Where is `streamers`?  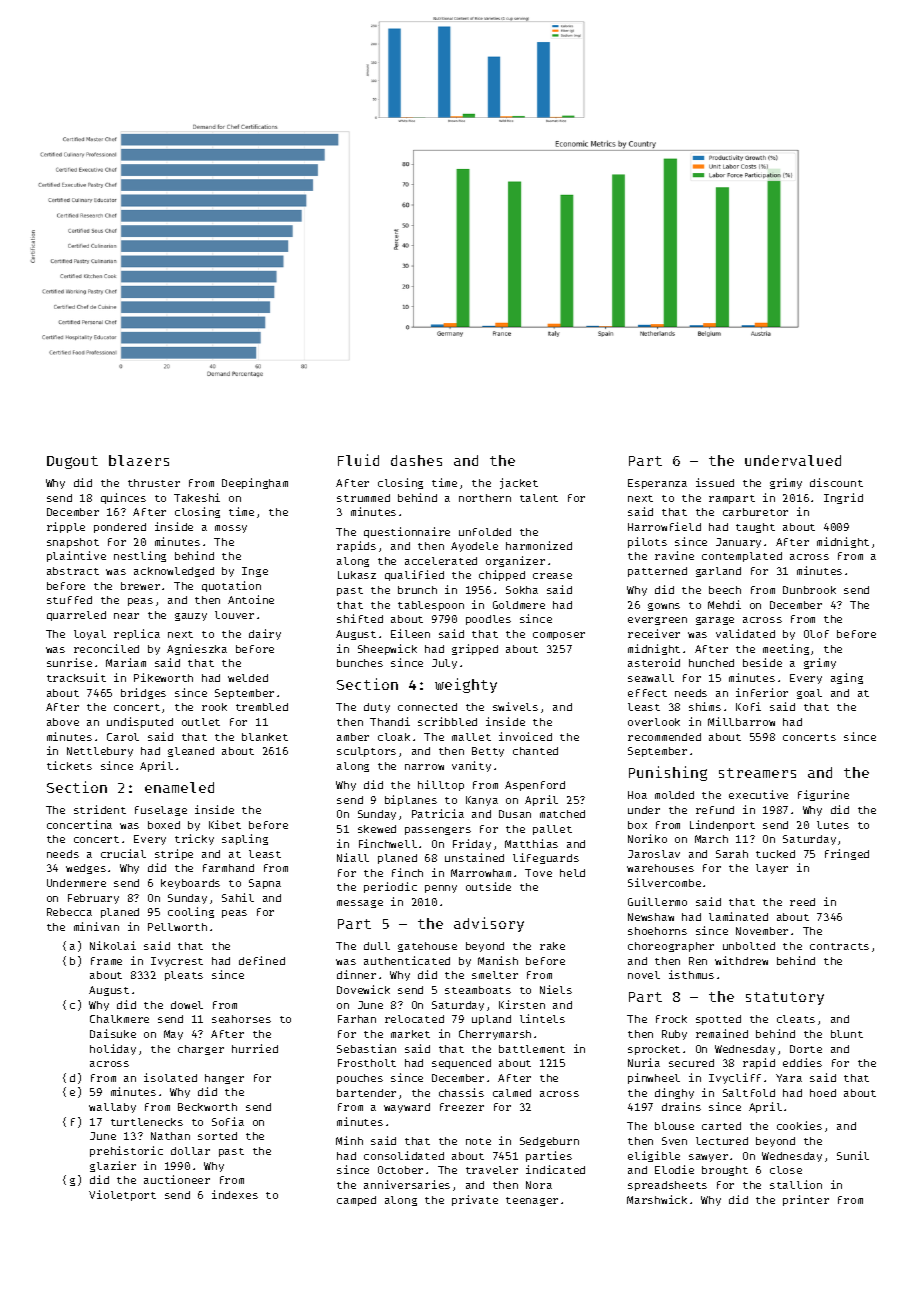 streamers is located at coordinates (757, 773).
